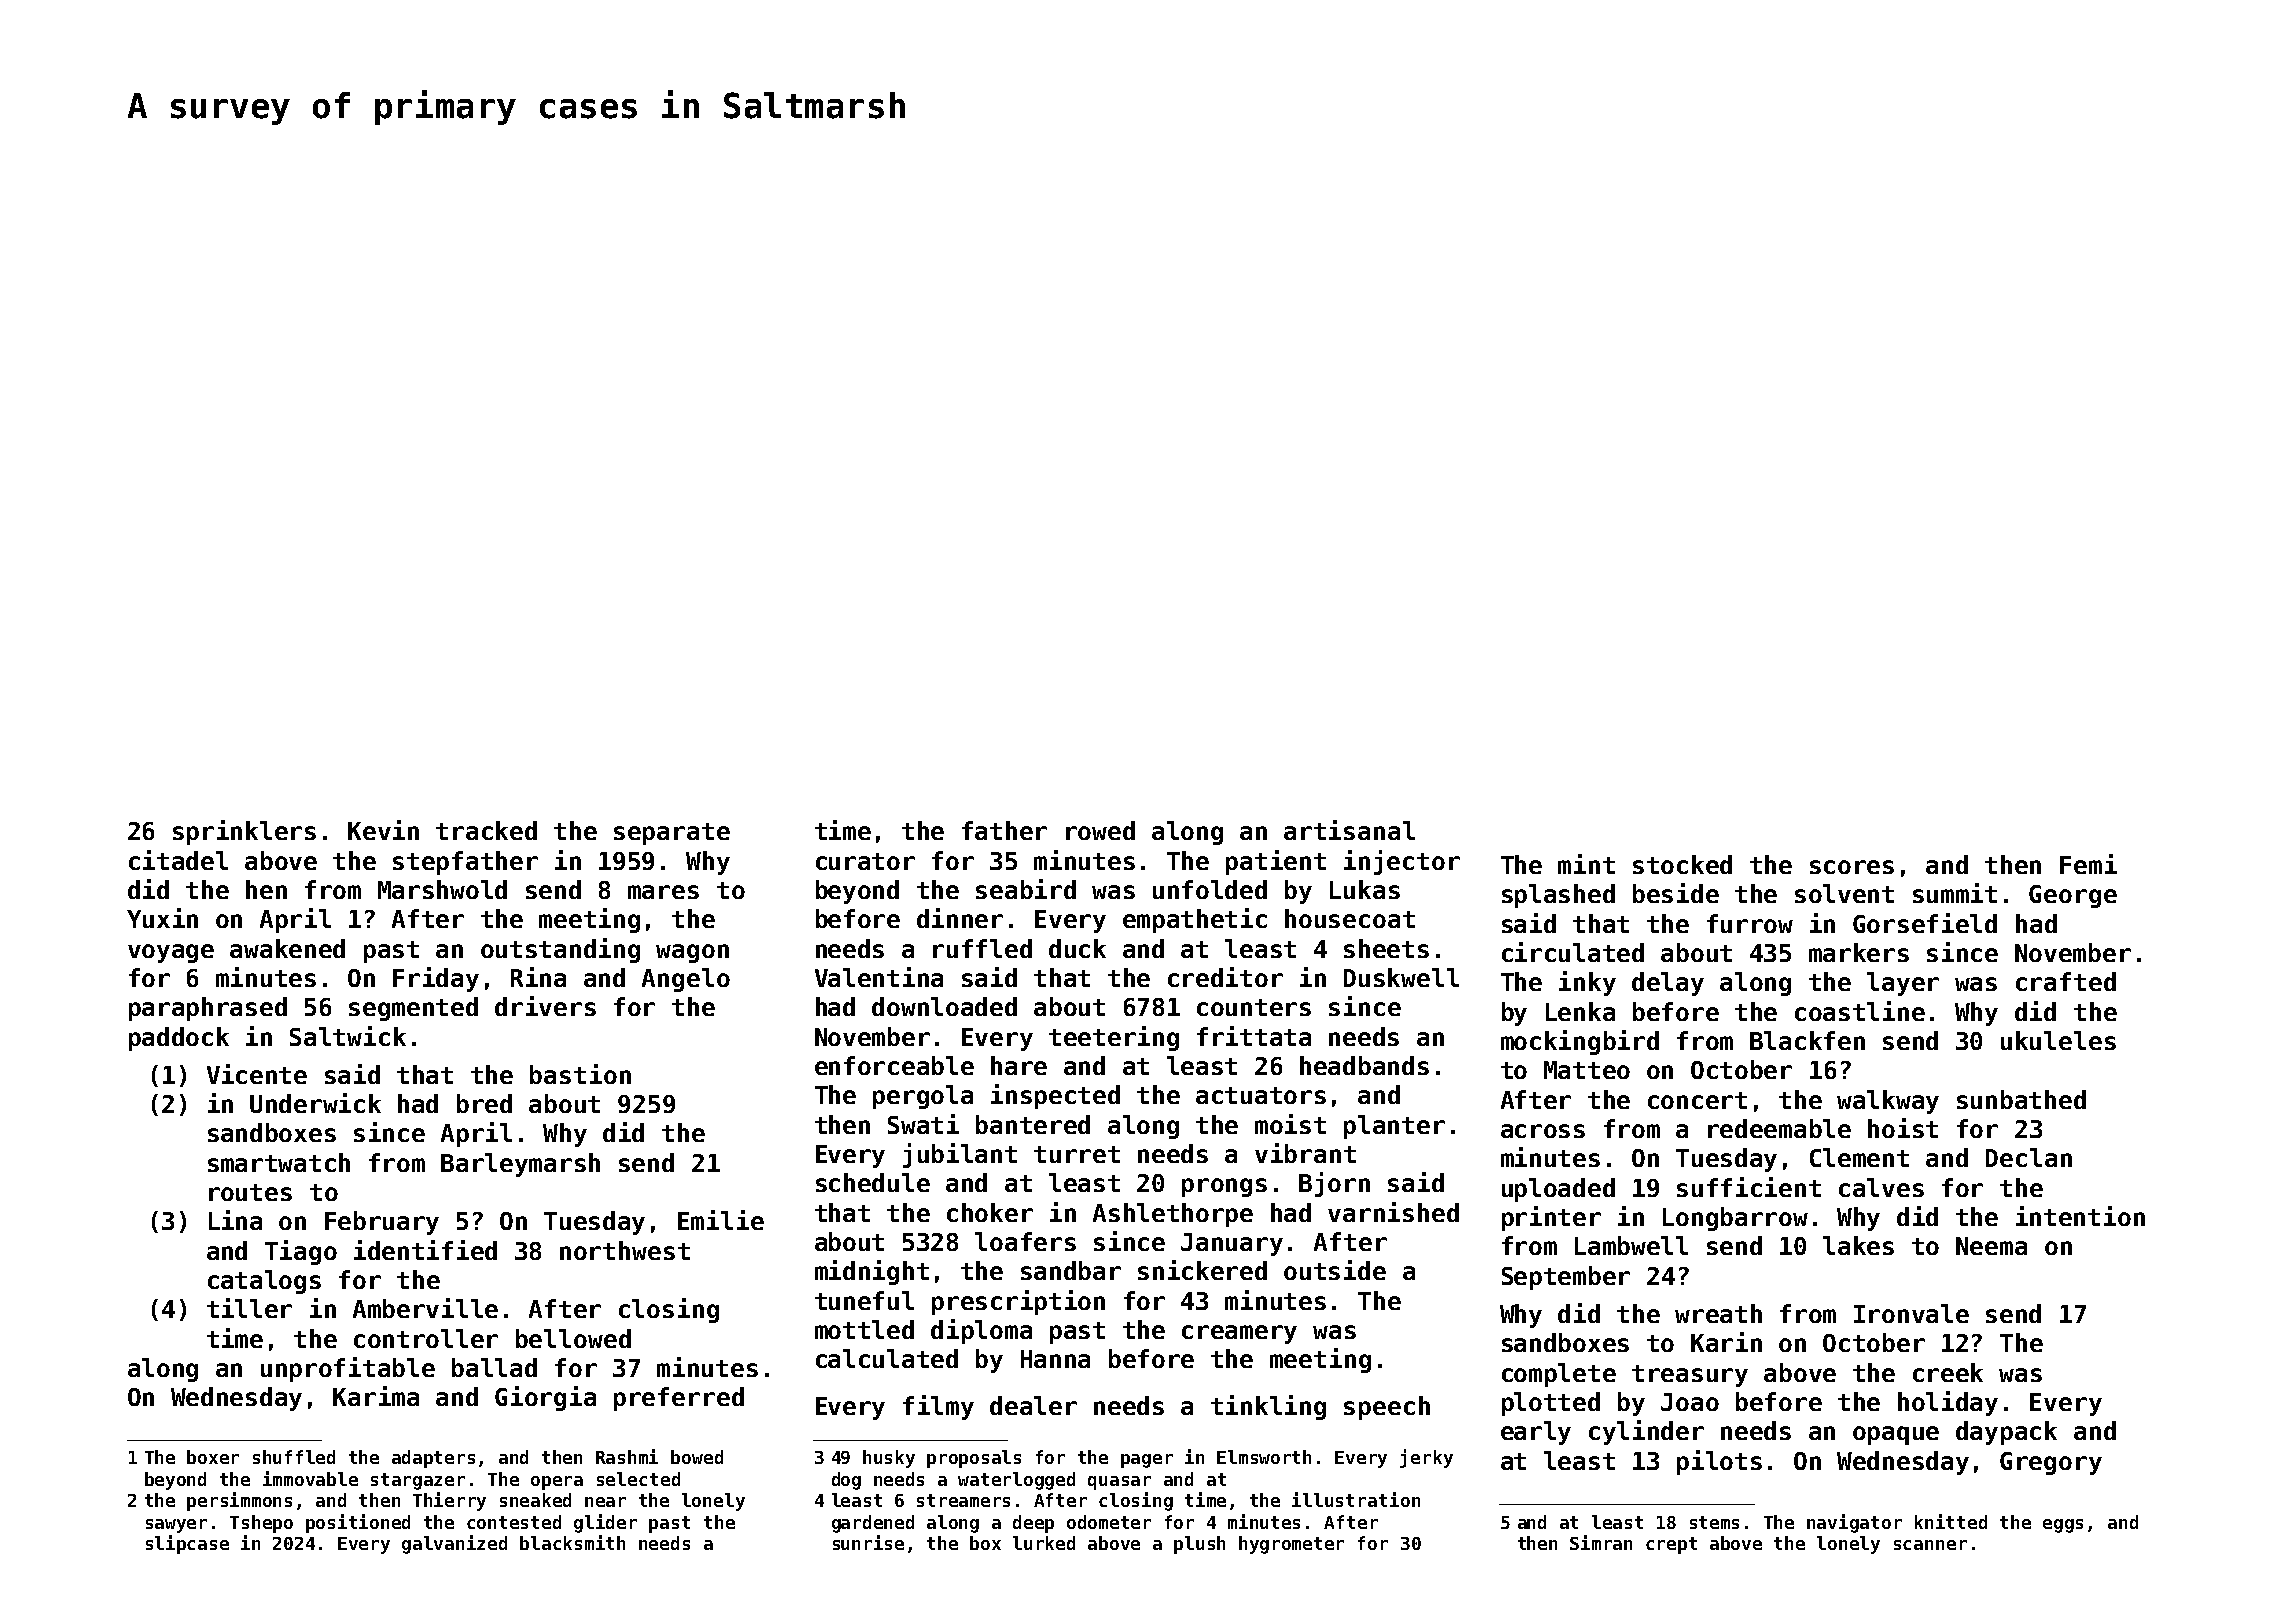 This screenshot has width=2282, height=1614. Describe the element at coordinates (2080, 1216) in the screenshot. I see `intention` at that location.
